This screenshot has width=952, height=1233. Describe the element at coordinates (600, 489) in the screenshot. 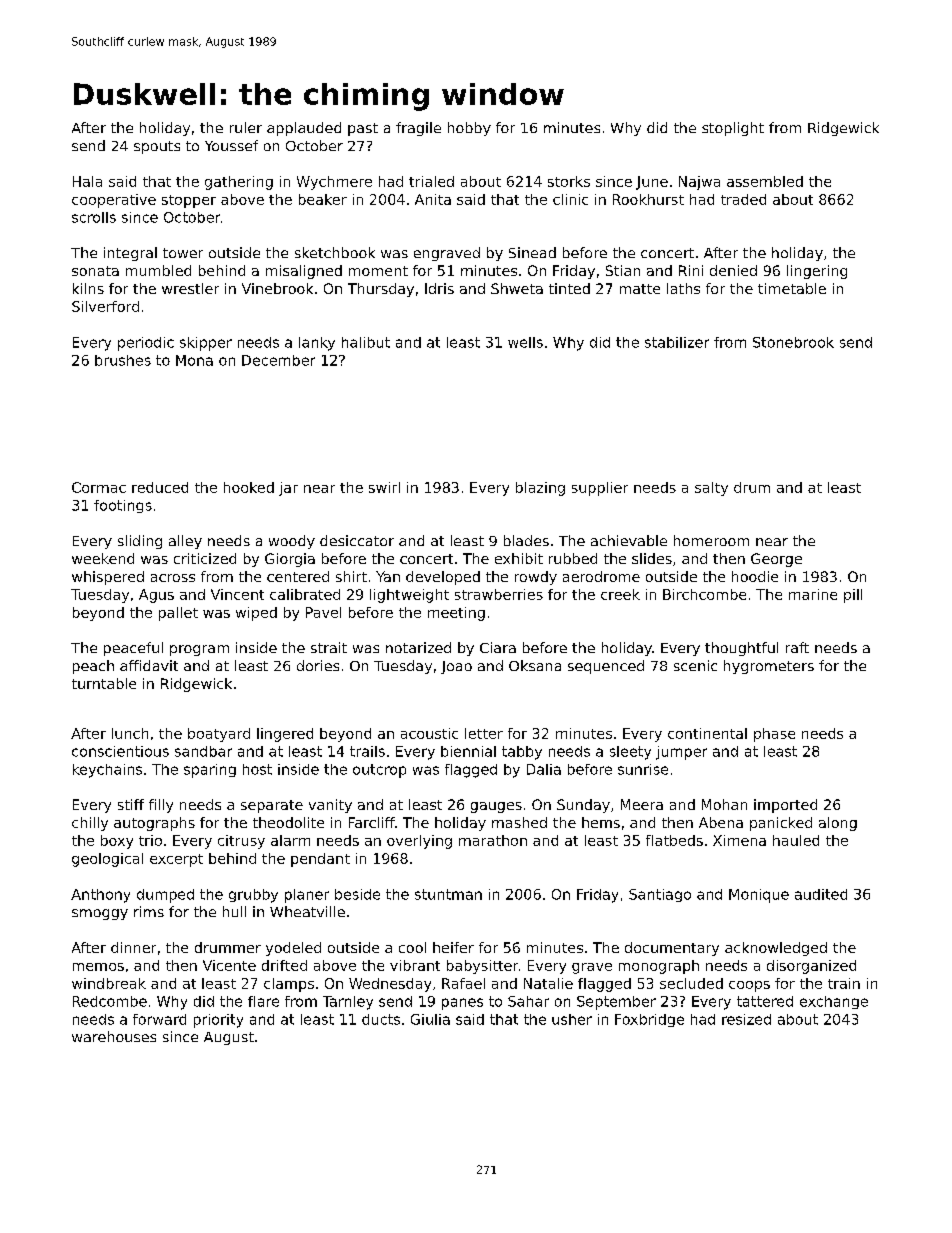

I see `supplier` at that location.
